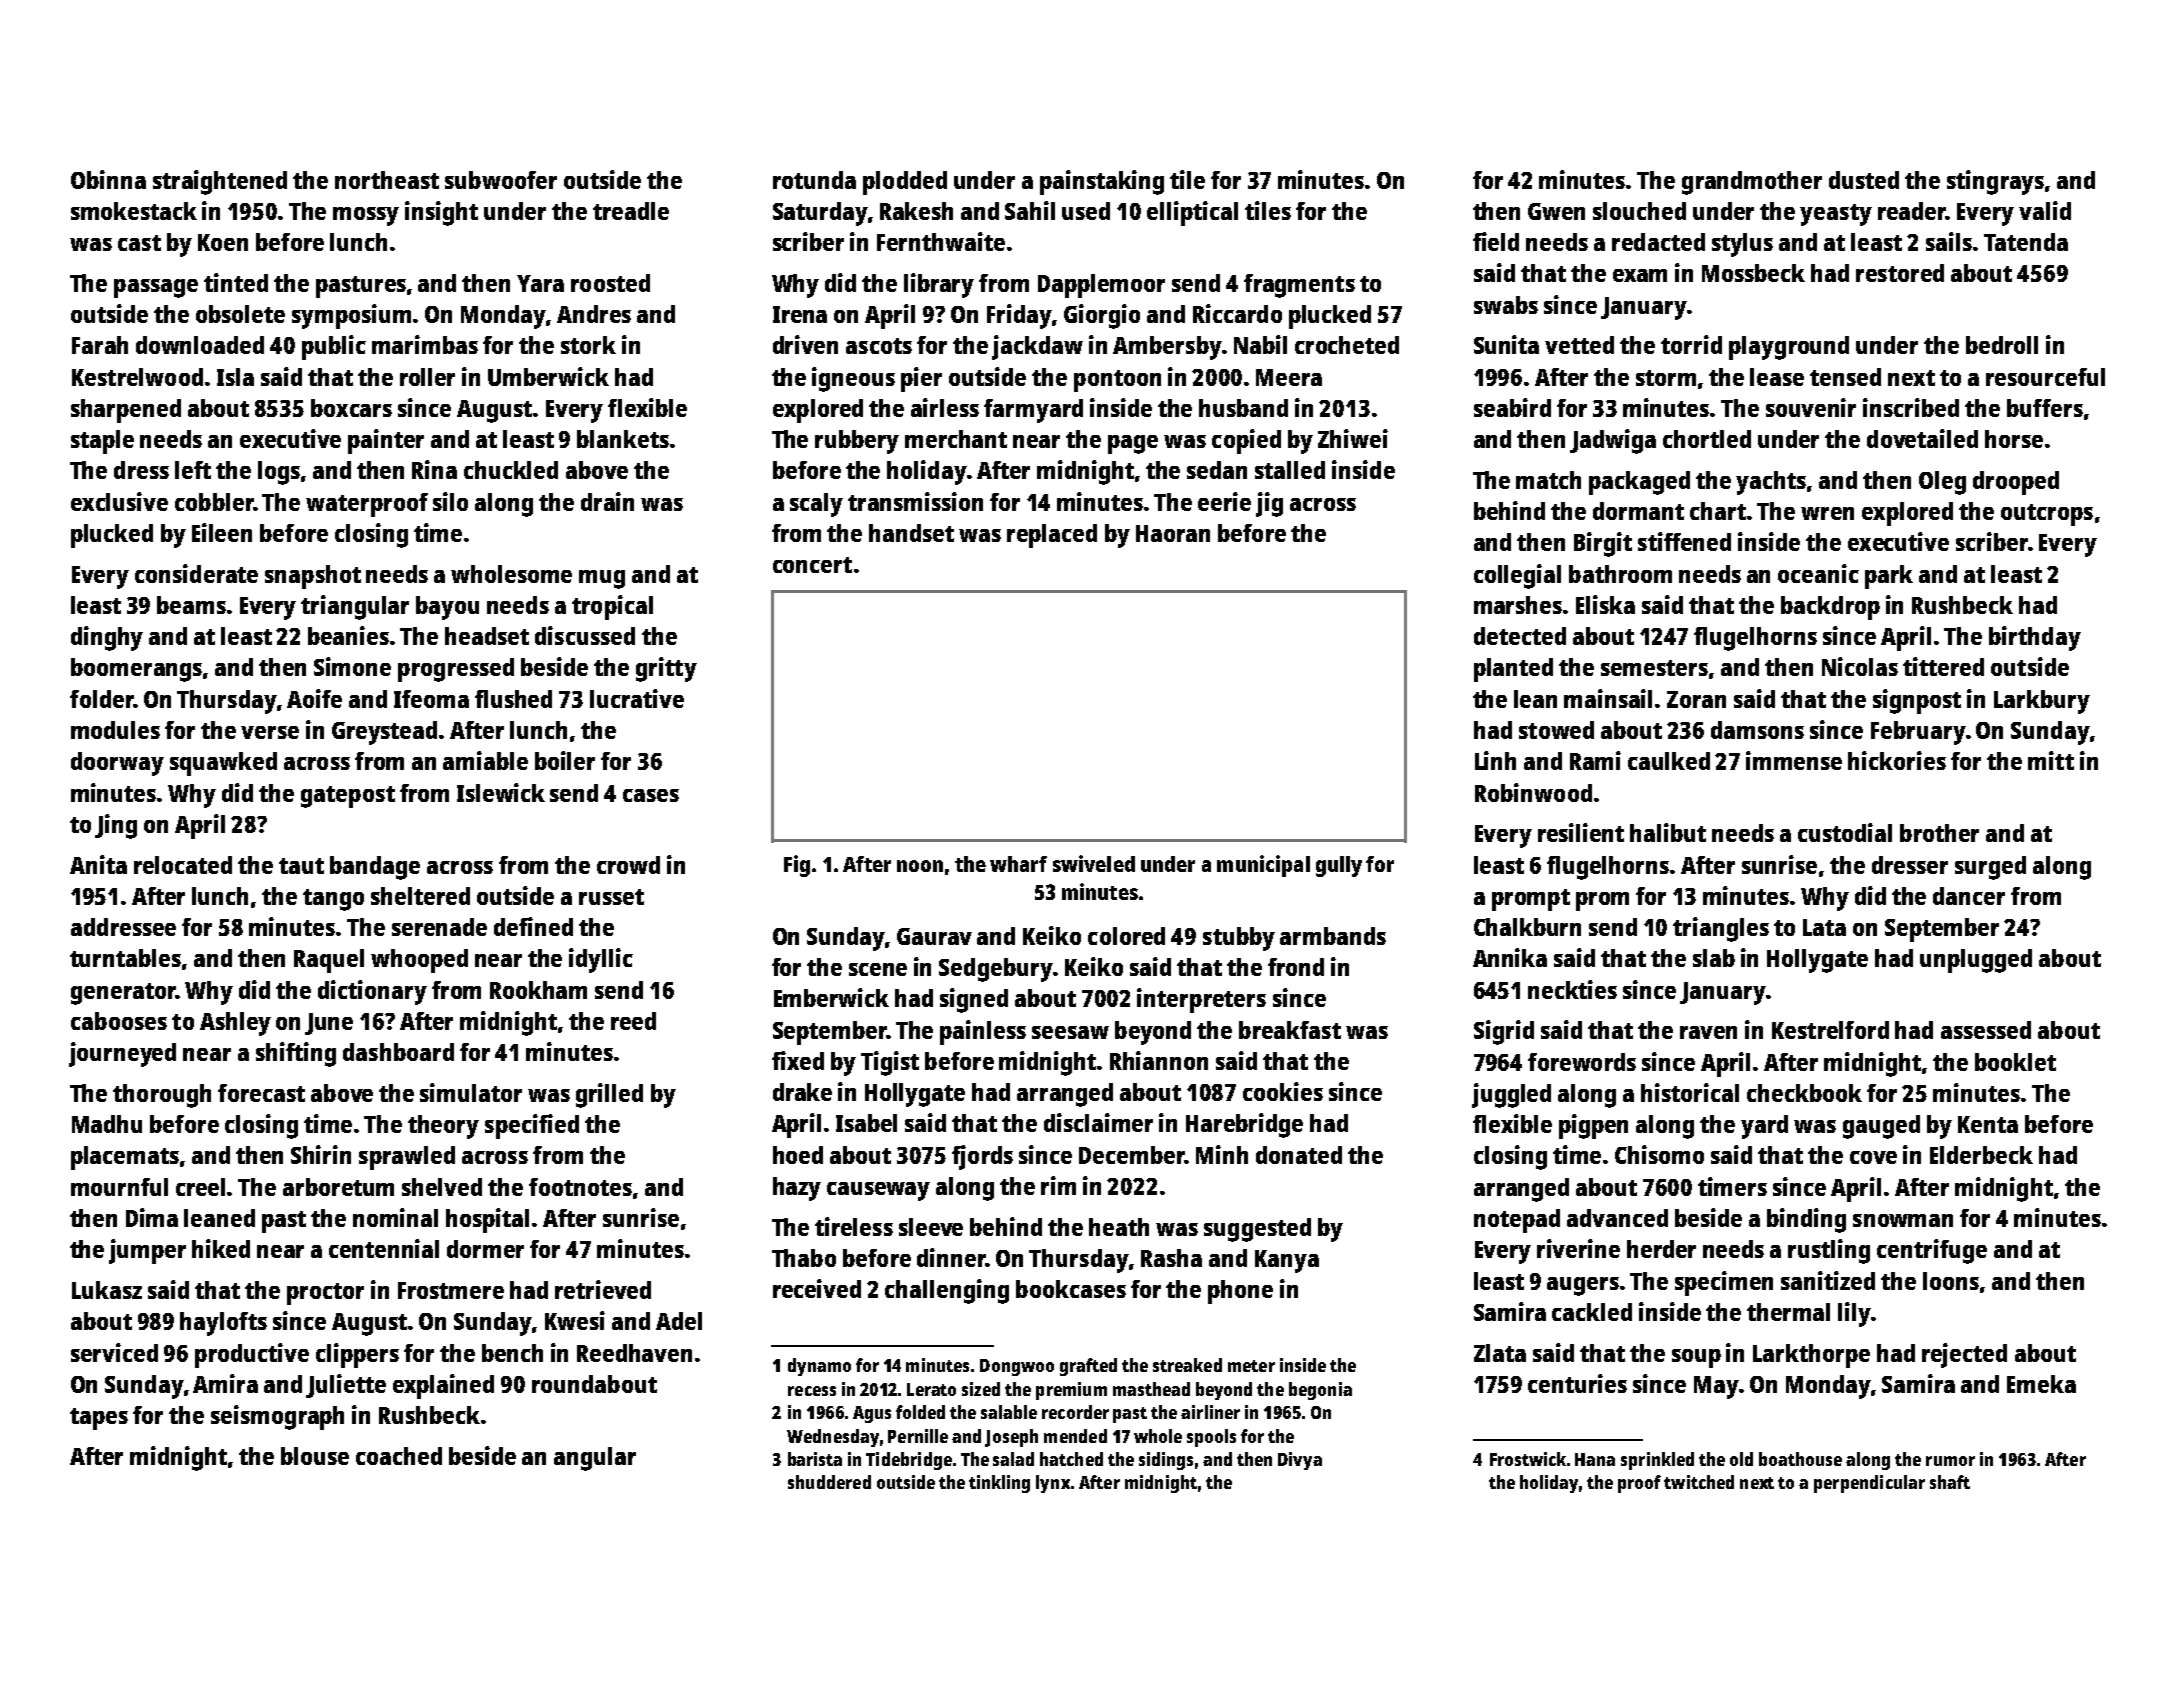 The height and width of the document is (1683, 2178). What do you see at coordinates (1495, 760) in the document?
I see `Linh` at bounding box center [1495, 760].
